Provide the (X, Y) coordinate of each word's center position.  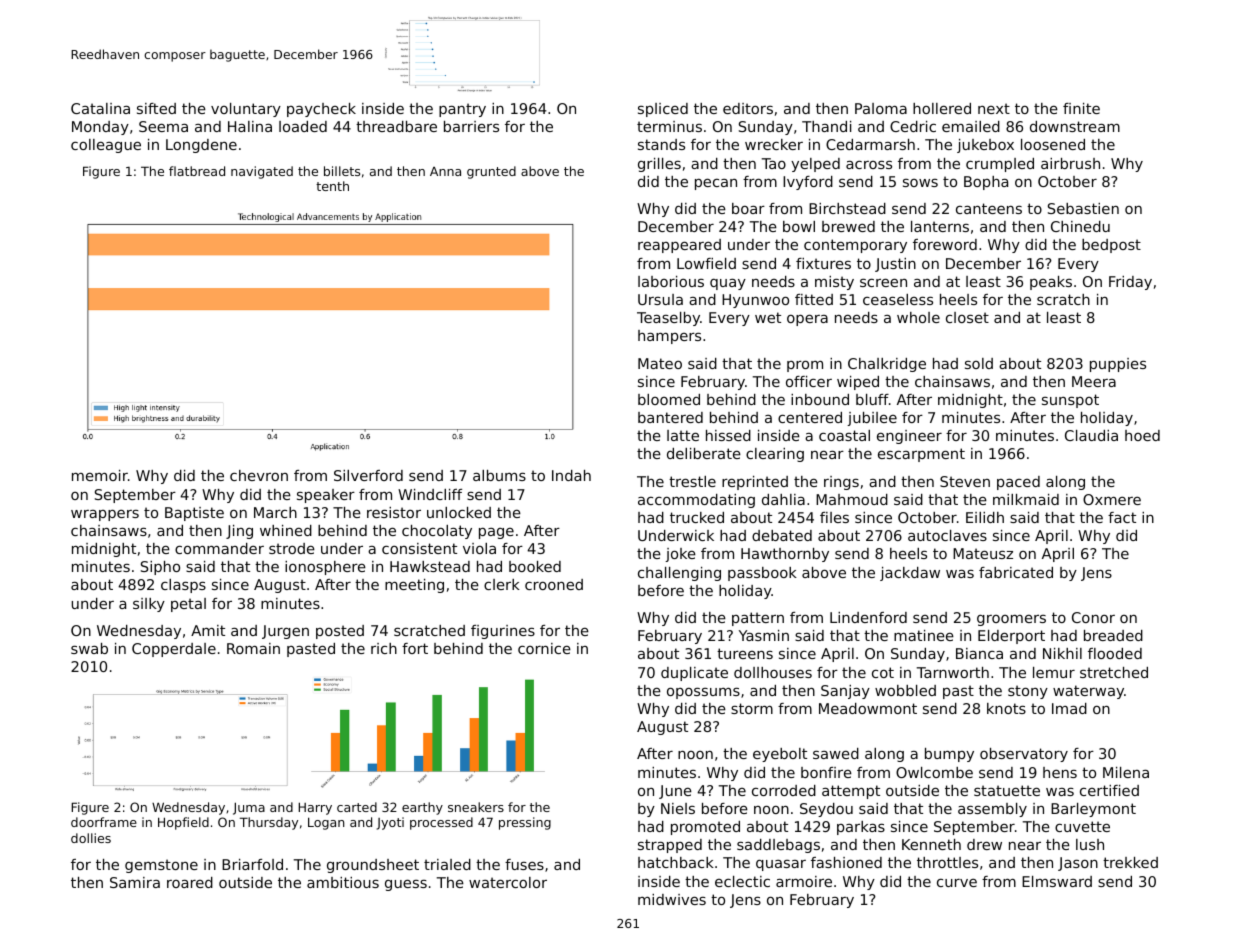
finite (1081, 108)
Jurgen (285, 632)
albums (499, 475)
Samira (135, 882)
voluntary (246, 110)
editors (748, 108)
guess (406, 885)
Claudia (1091, 435)
